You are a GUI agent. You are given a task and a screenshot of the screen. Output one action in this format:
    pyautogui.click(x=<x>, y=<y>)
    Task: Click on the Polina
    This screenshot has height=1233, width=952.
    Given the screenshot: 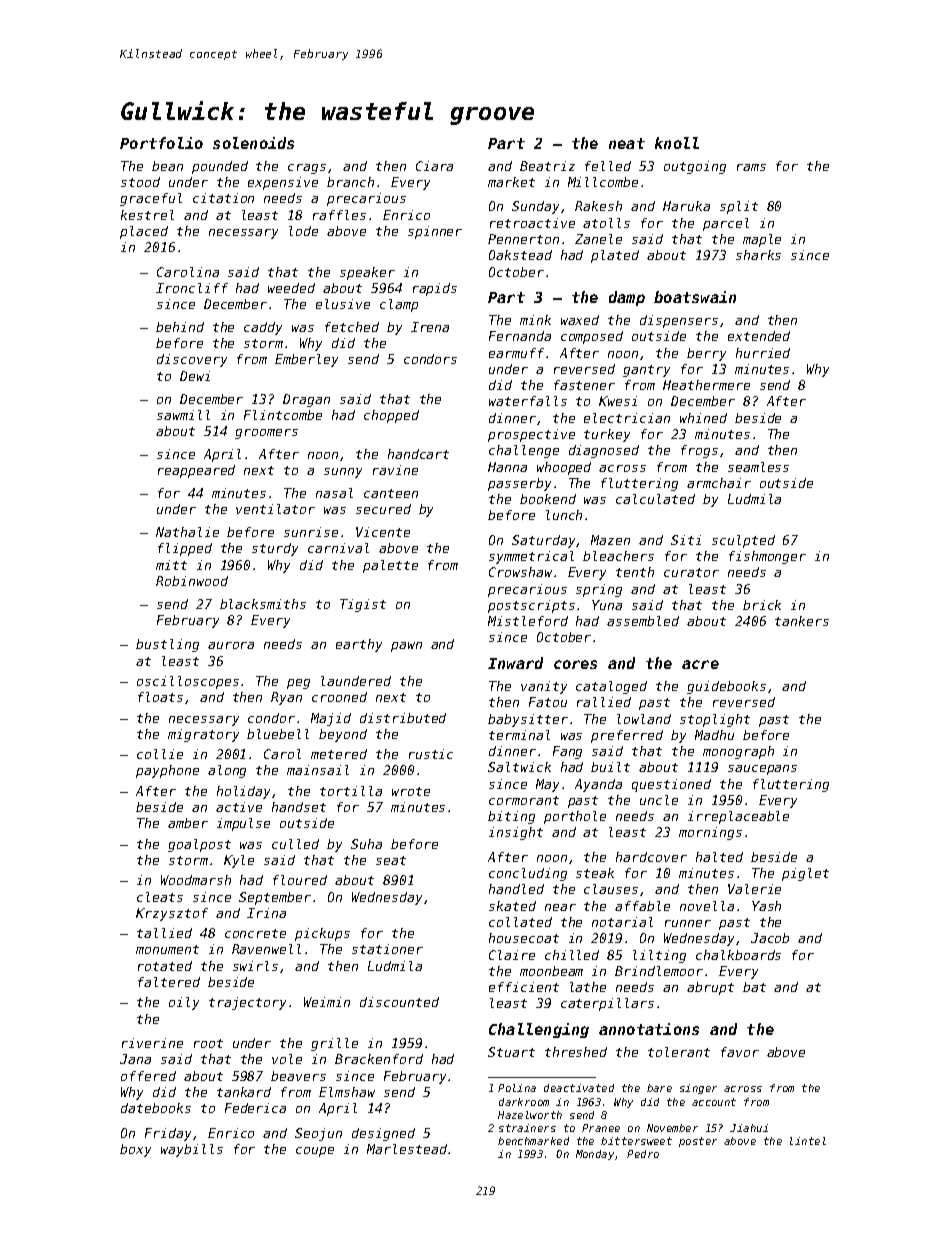 What is the action you would take?
    pyautogui.click(x=517, y=1088)
